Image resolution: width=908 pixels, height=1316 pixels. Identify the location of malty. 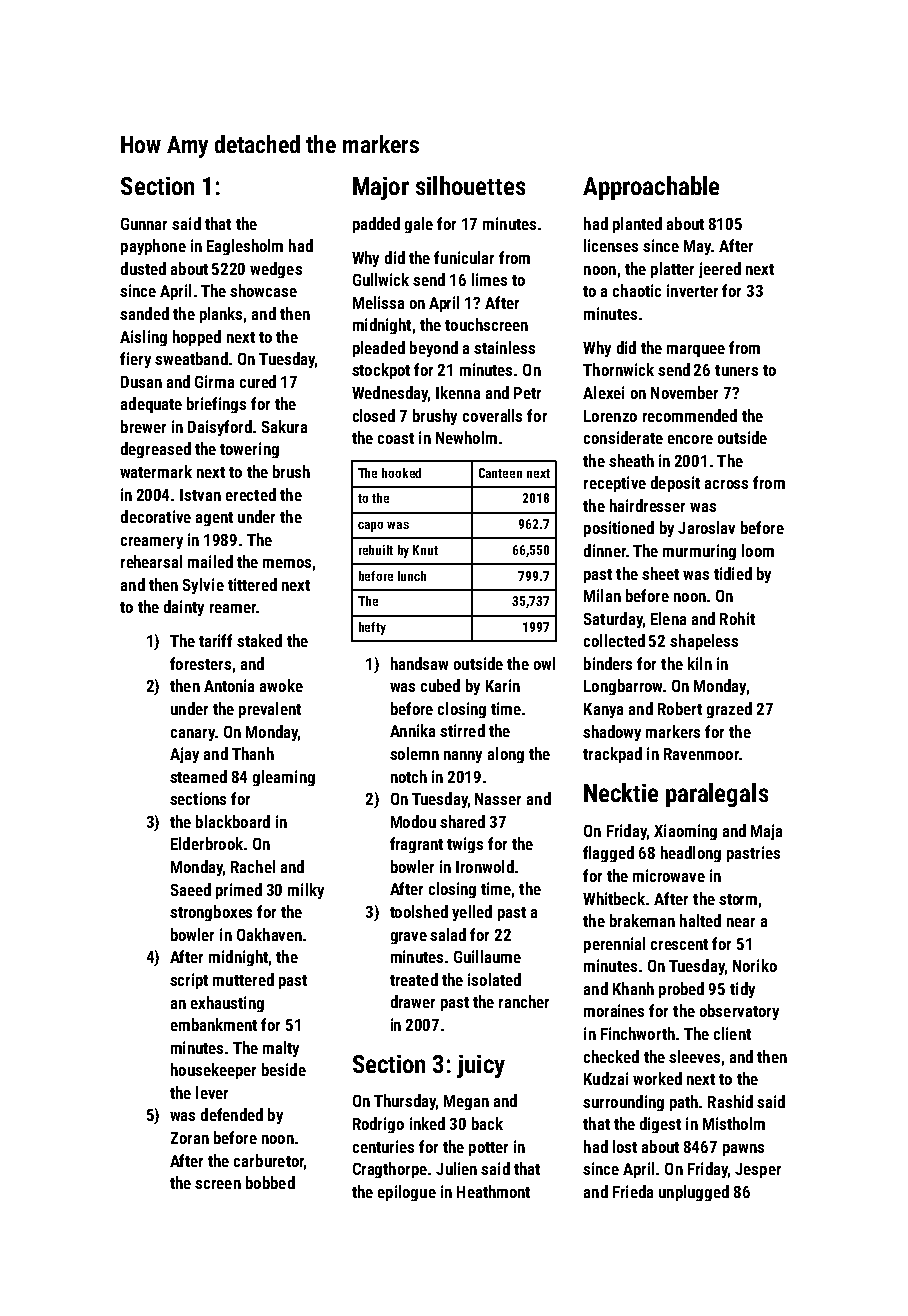
(281, 1049).
